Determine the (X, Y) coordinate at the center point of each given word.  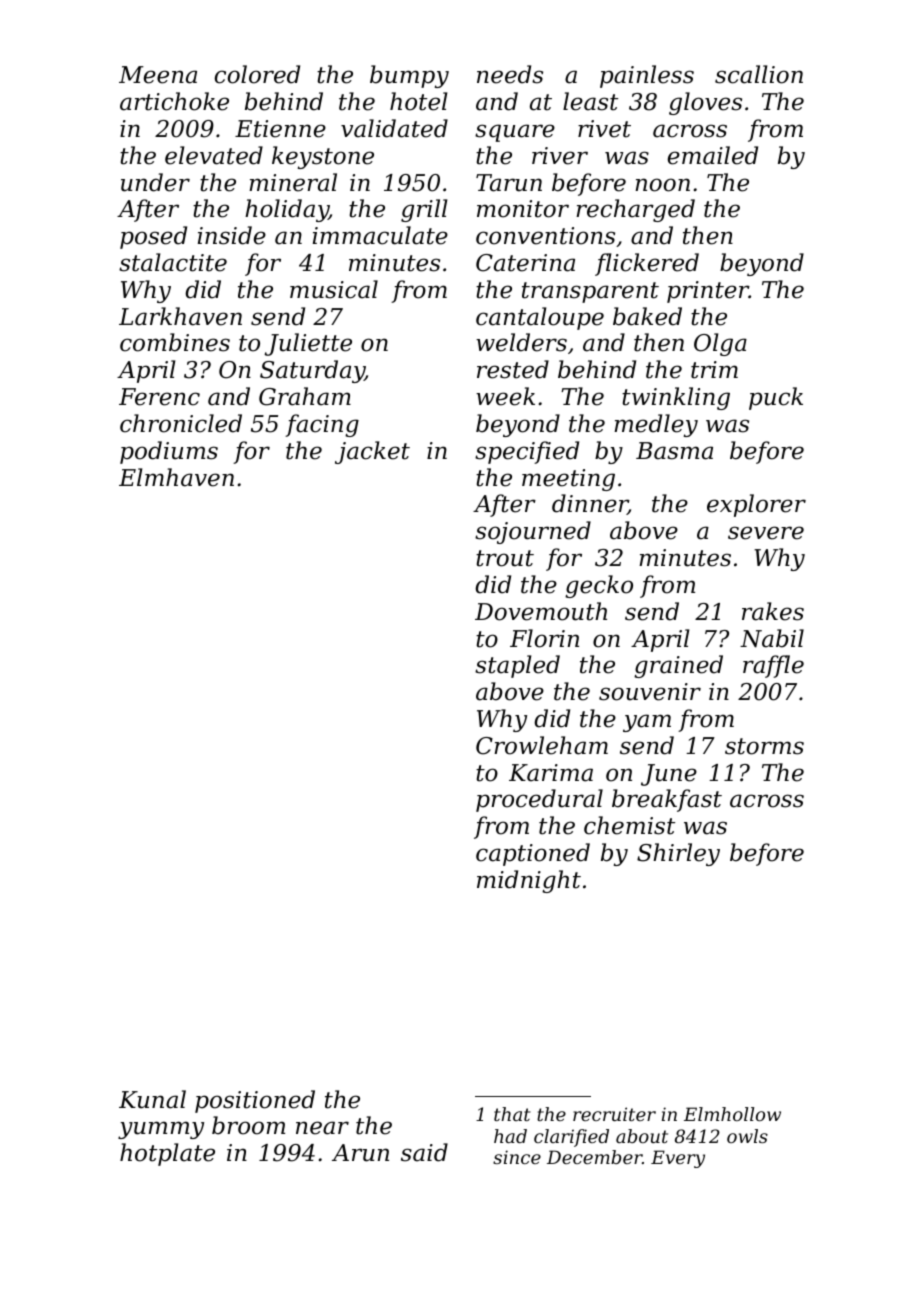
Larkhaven (180, 316)
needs (510, 74)
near (322, 1128)
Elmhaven (176, 477)
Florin (544, 638)
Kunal (152, 1099)
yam (647, 723)
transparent (590, 292)
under (155, 182)
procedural (539, 800)
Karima (551, 773)
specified (527, 452)
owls (747, 1136)
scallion (759, 74)
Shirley (678, 854)
